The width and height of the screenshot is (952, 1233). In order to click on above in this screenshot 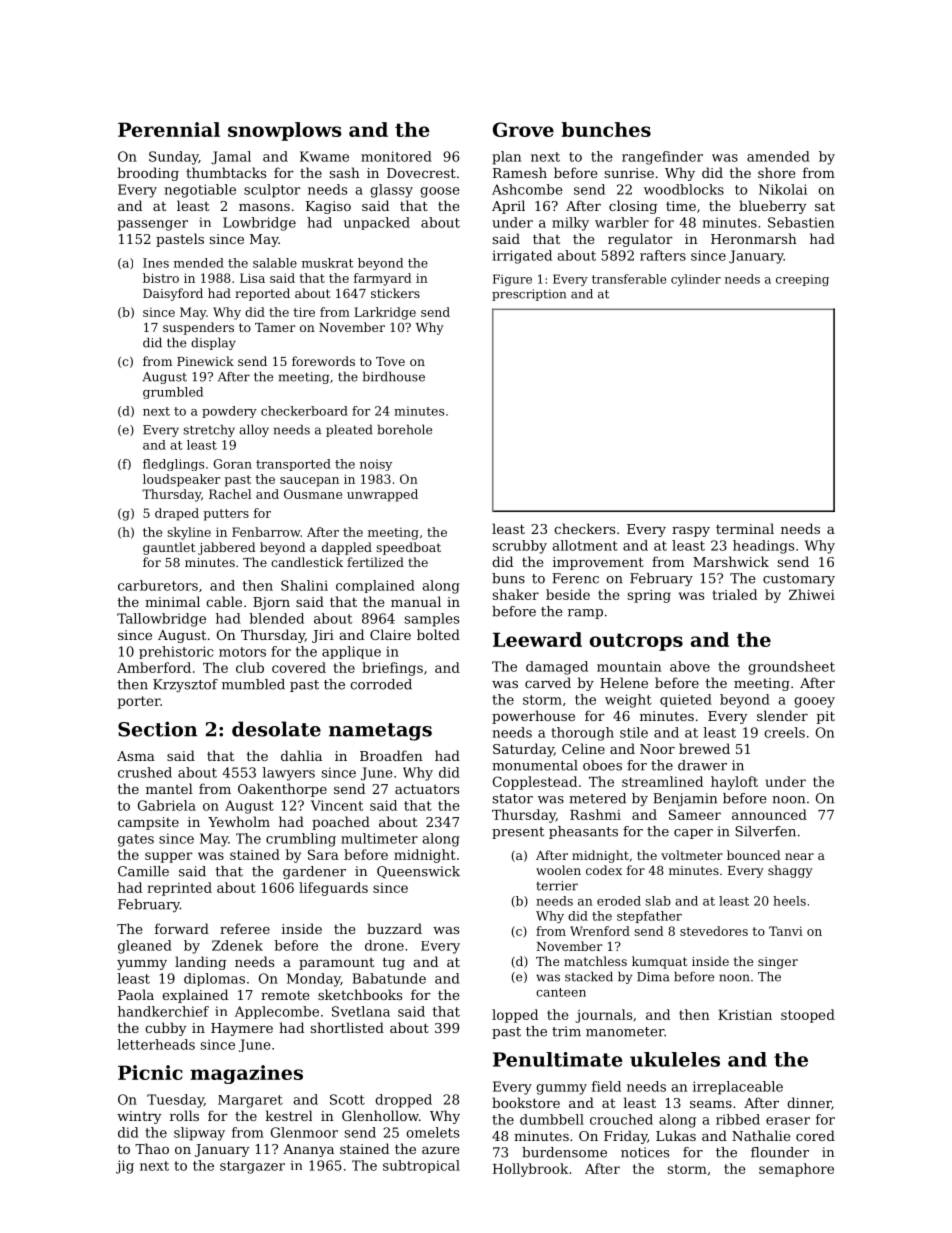, I will do `click(690, 666)`.
